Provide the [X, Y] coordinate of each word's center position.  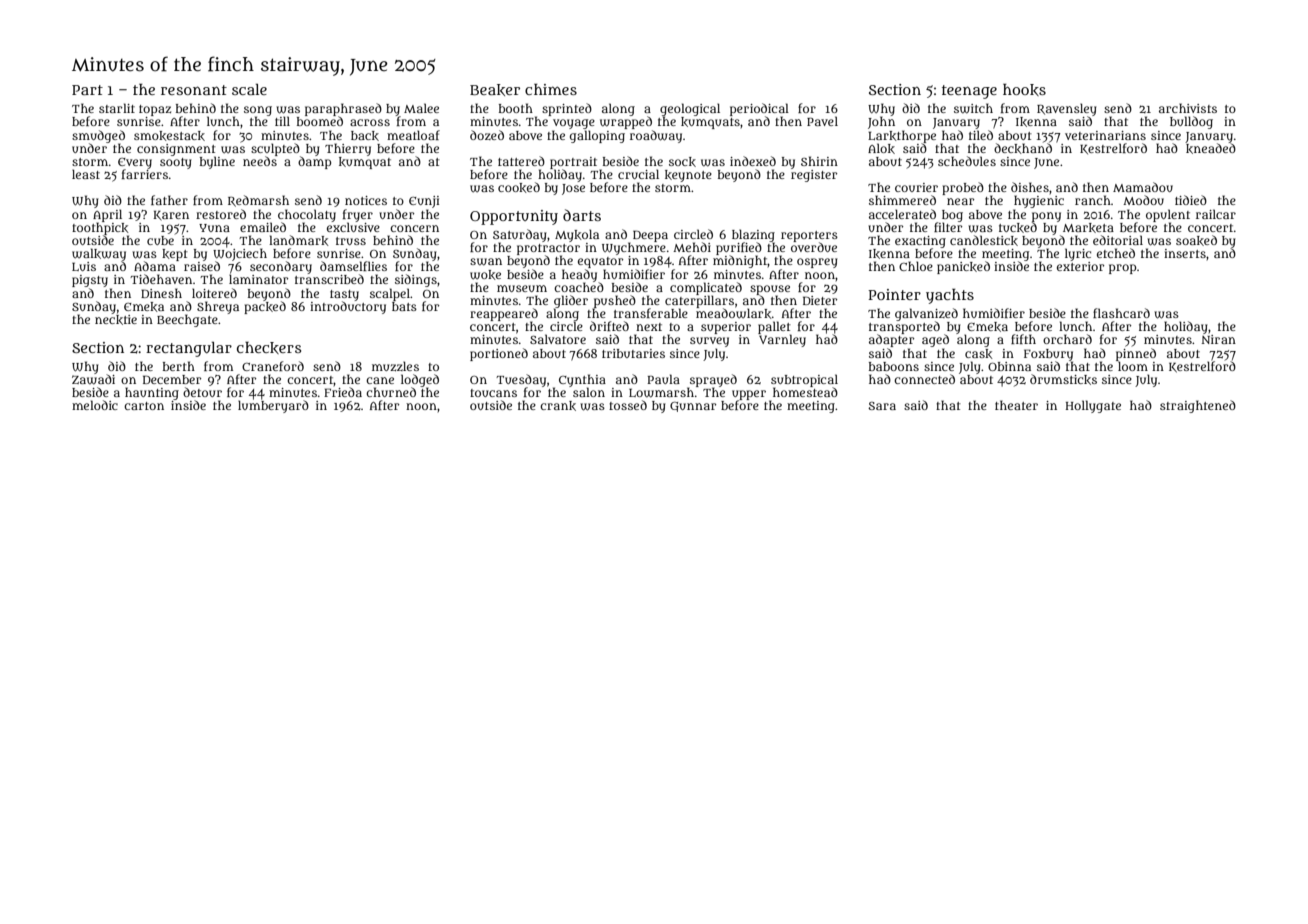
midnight [740, 261]
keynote [688, 176]
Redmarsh [258, 201]
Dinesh [161, 293]
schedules [967, 161]
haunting [152, 393]
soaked [1196, 240]
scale [249, 89]
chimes [551, 89]
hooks [1024, 90]
